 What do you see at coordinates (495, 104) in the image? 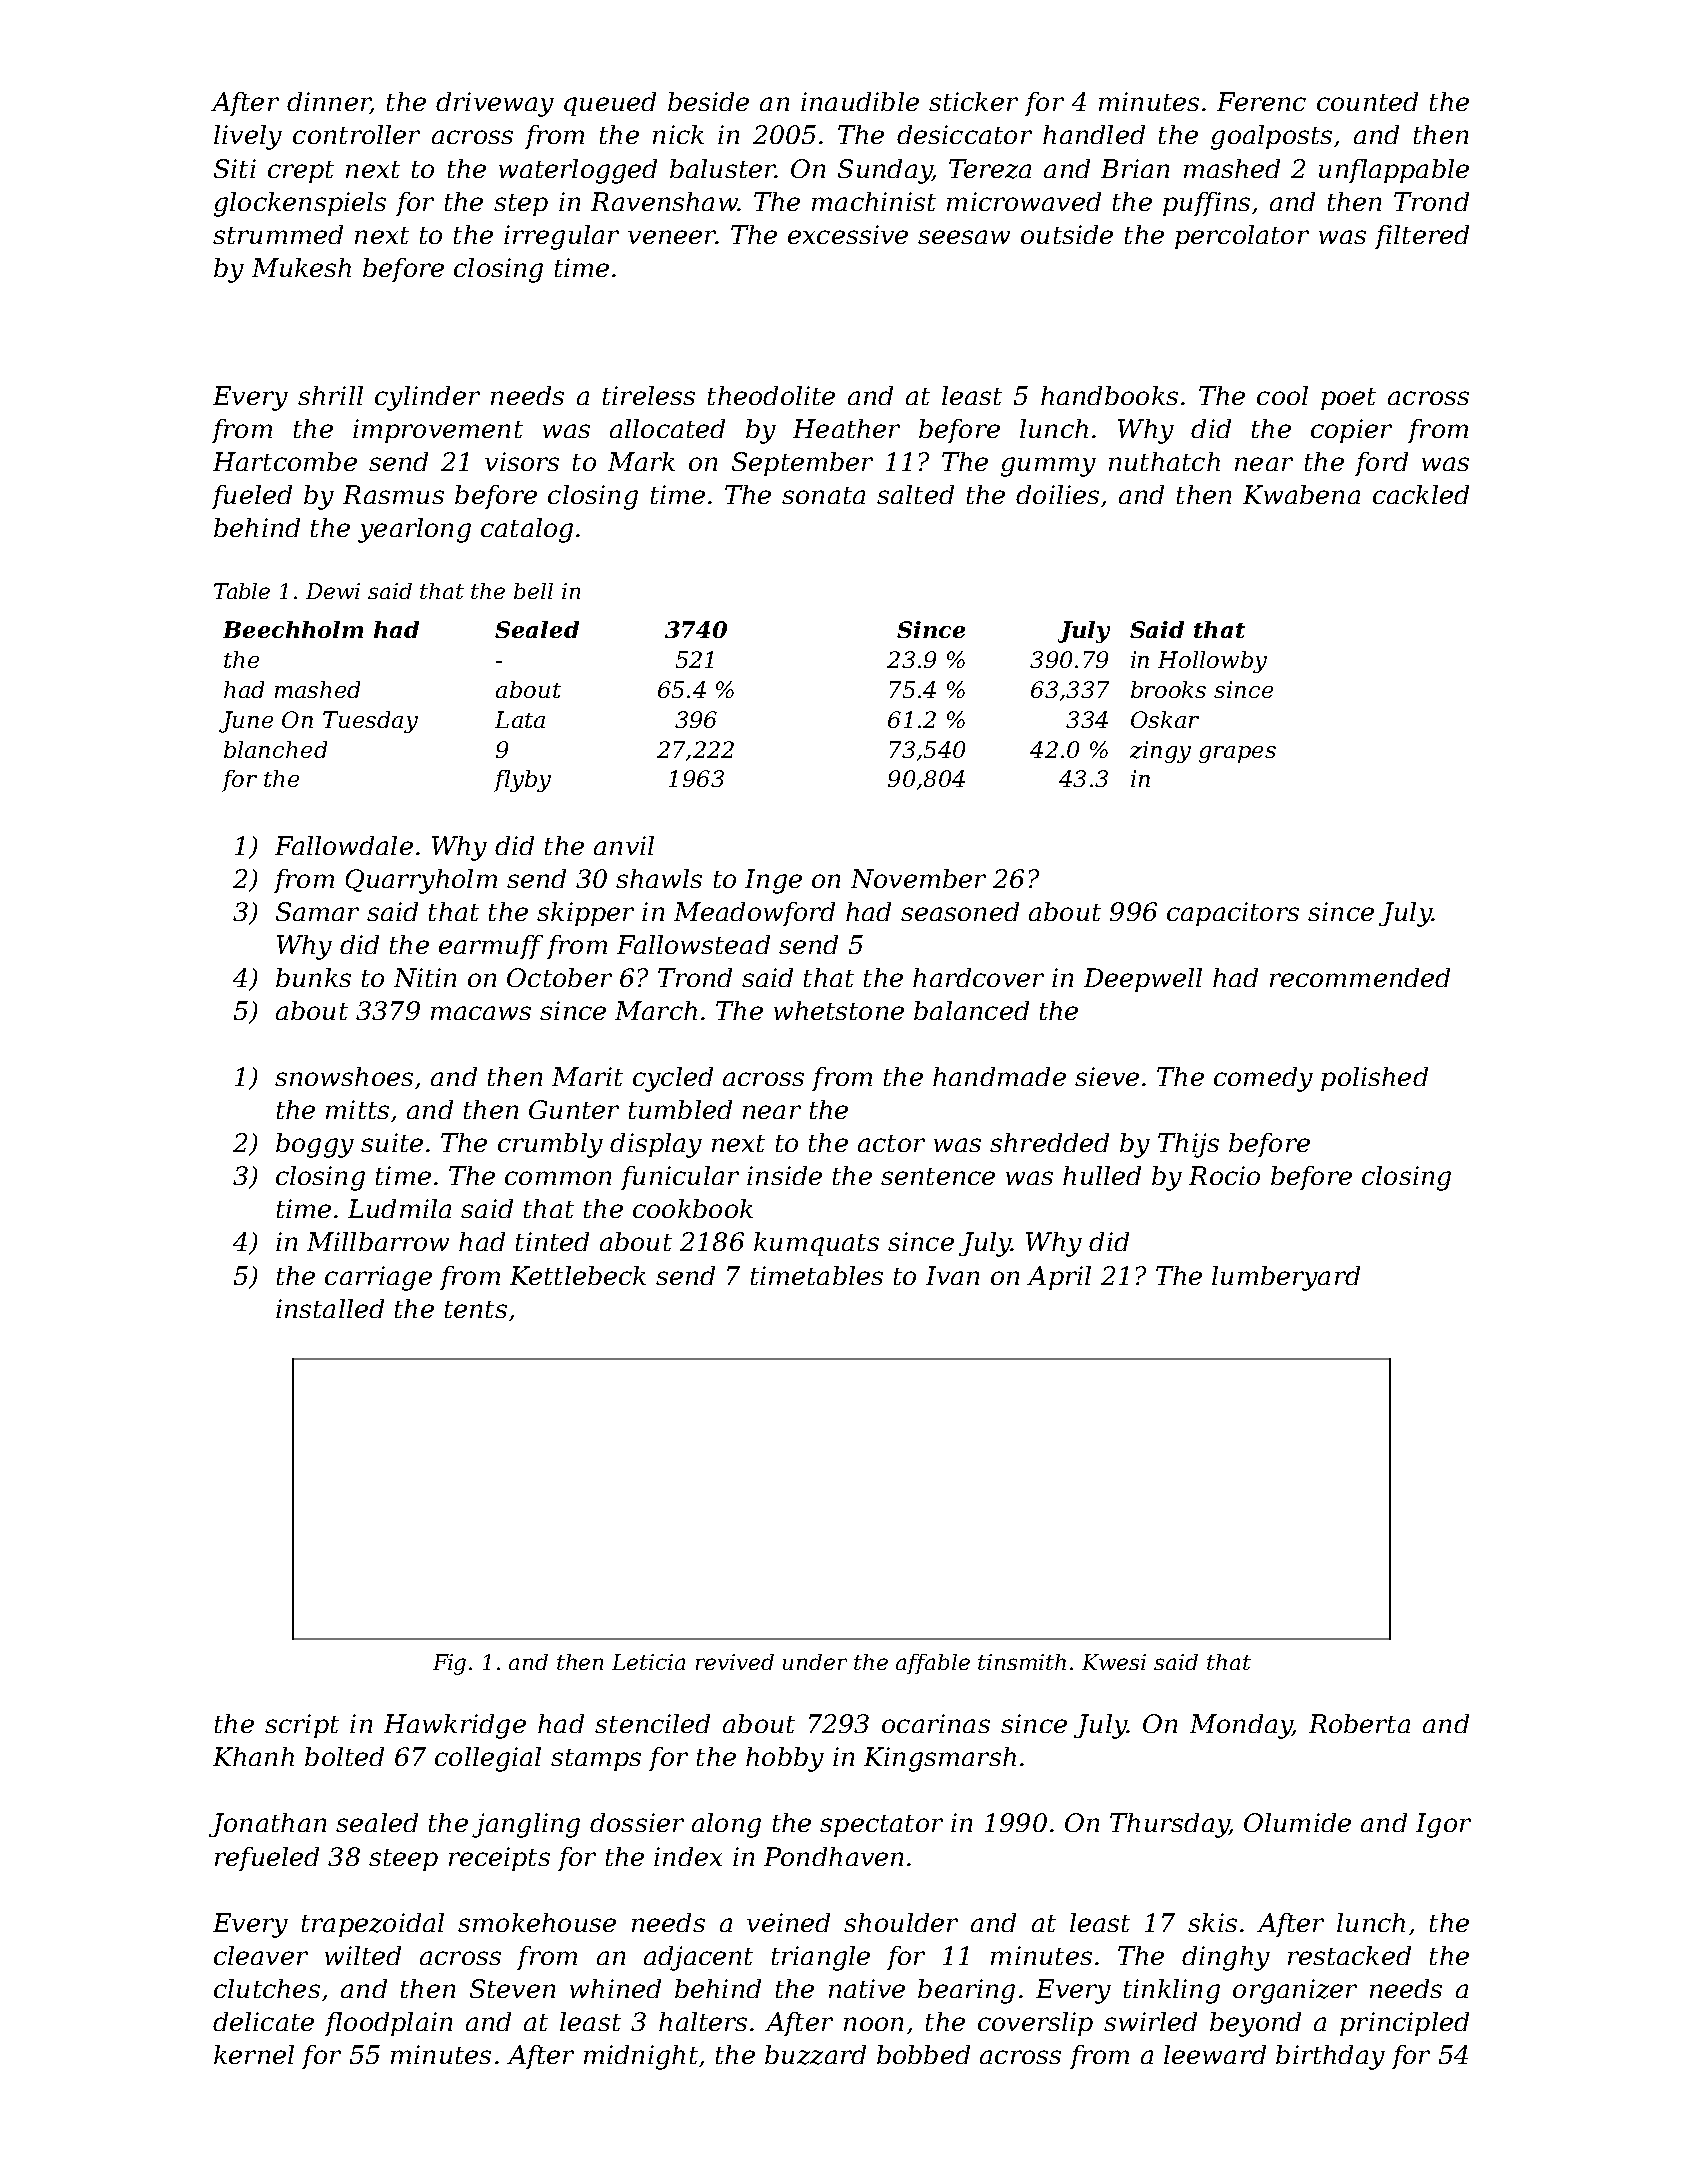
I see `driveway` at bounding box center [495, 104].
